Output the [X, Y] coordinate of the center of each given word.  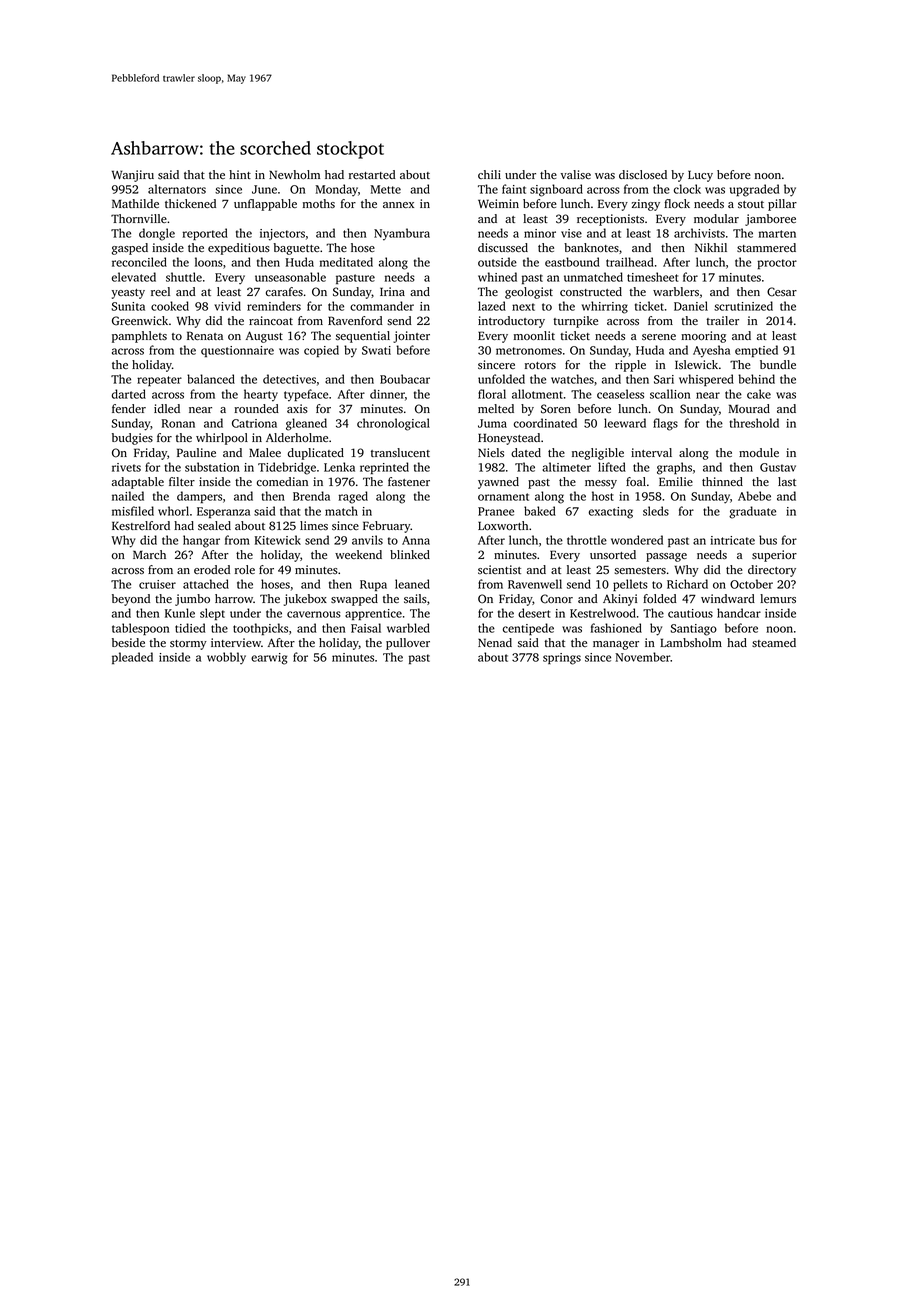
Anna [416, 540]
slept [212, 614]
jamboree [770, 220]
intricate [732, 540]
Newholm [294, 174]
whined [497, 277]
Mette [385, 189]
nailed [128, 496]
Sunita [128, 306]
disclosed [643, 174]
